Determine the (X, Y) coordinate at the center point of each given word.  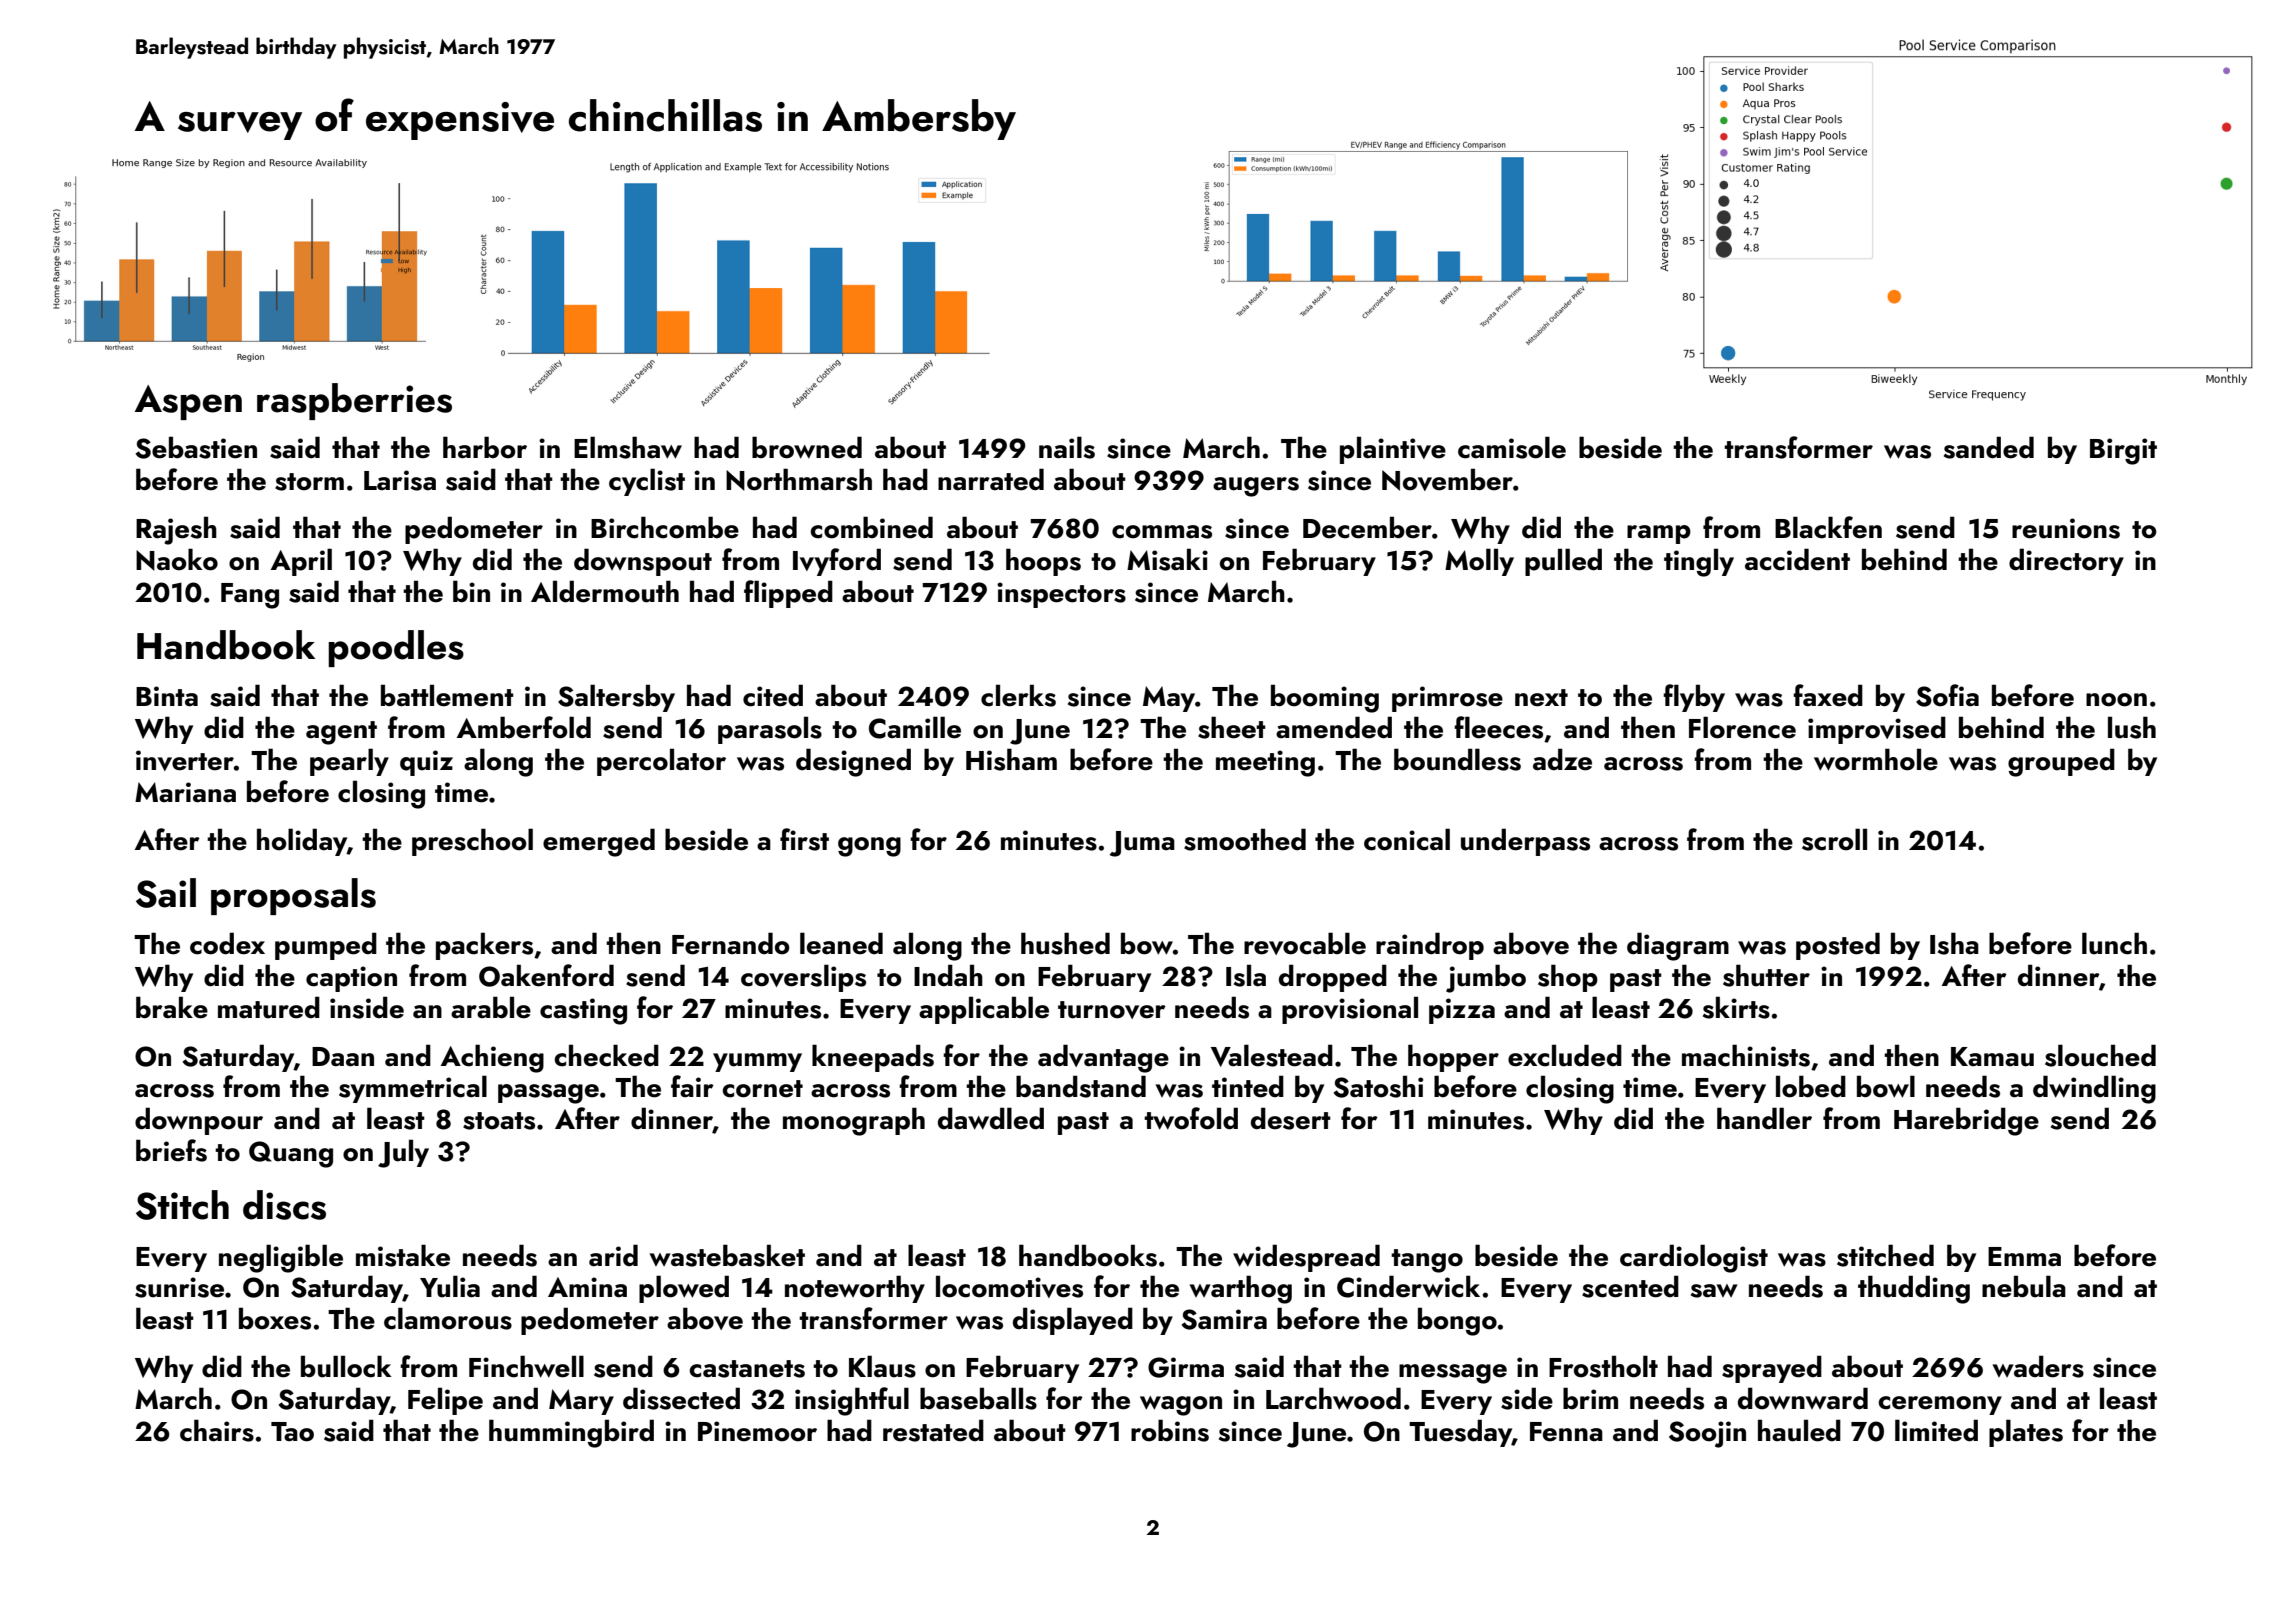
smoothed (1245, 839)
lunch (2114, 943)
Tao (292, 1432)
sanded (1989, 447)
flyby (1694, 698)
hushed (1065, 943)
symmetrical (413, 1089)
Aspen (188, 402)
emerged (599, 842)
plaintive (1393, 450)
